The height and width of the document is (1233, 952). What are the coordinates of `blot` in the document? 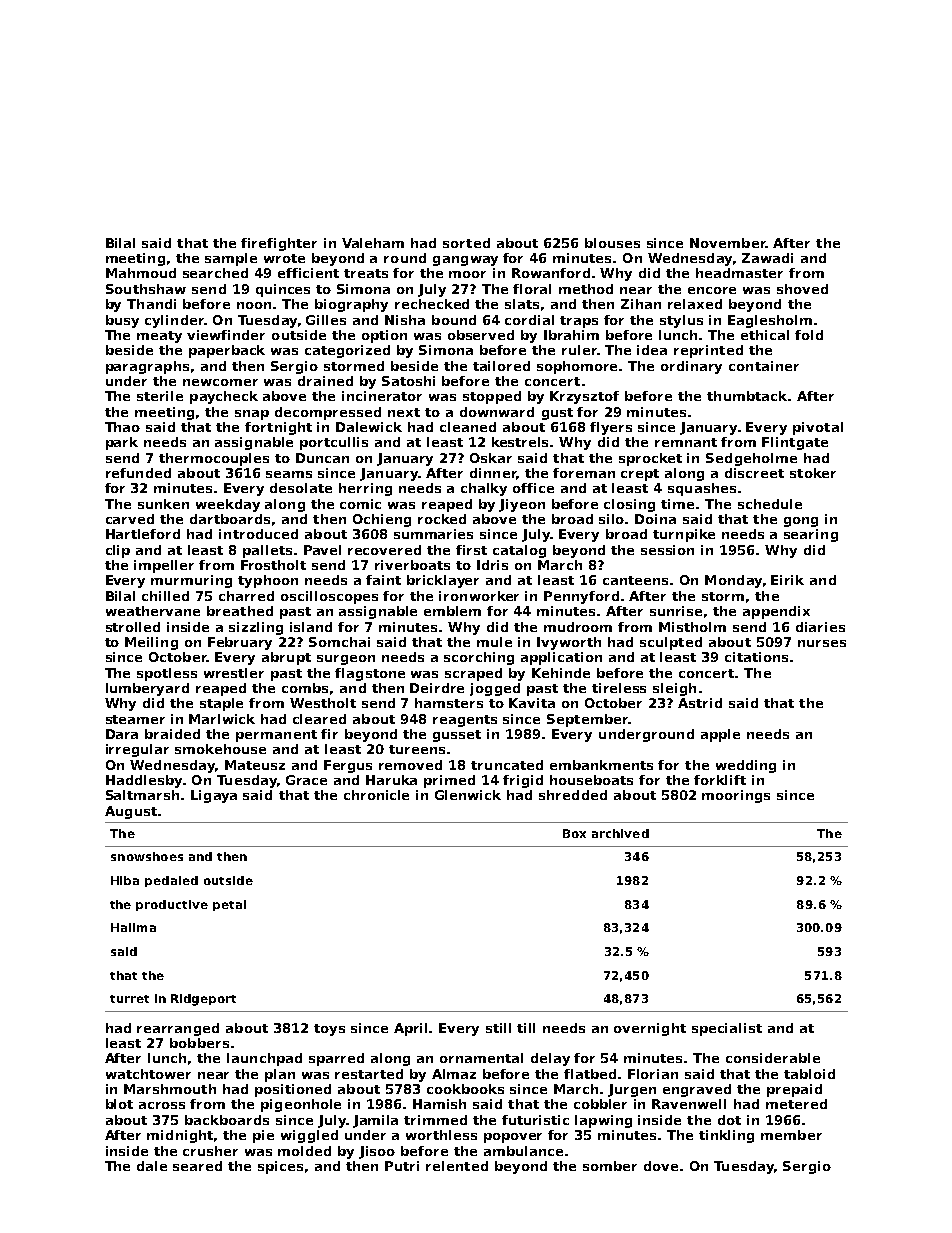 It's located at (119, 1104).
